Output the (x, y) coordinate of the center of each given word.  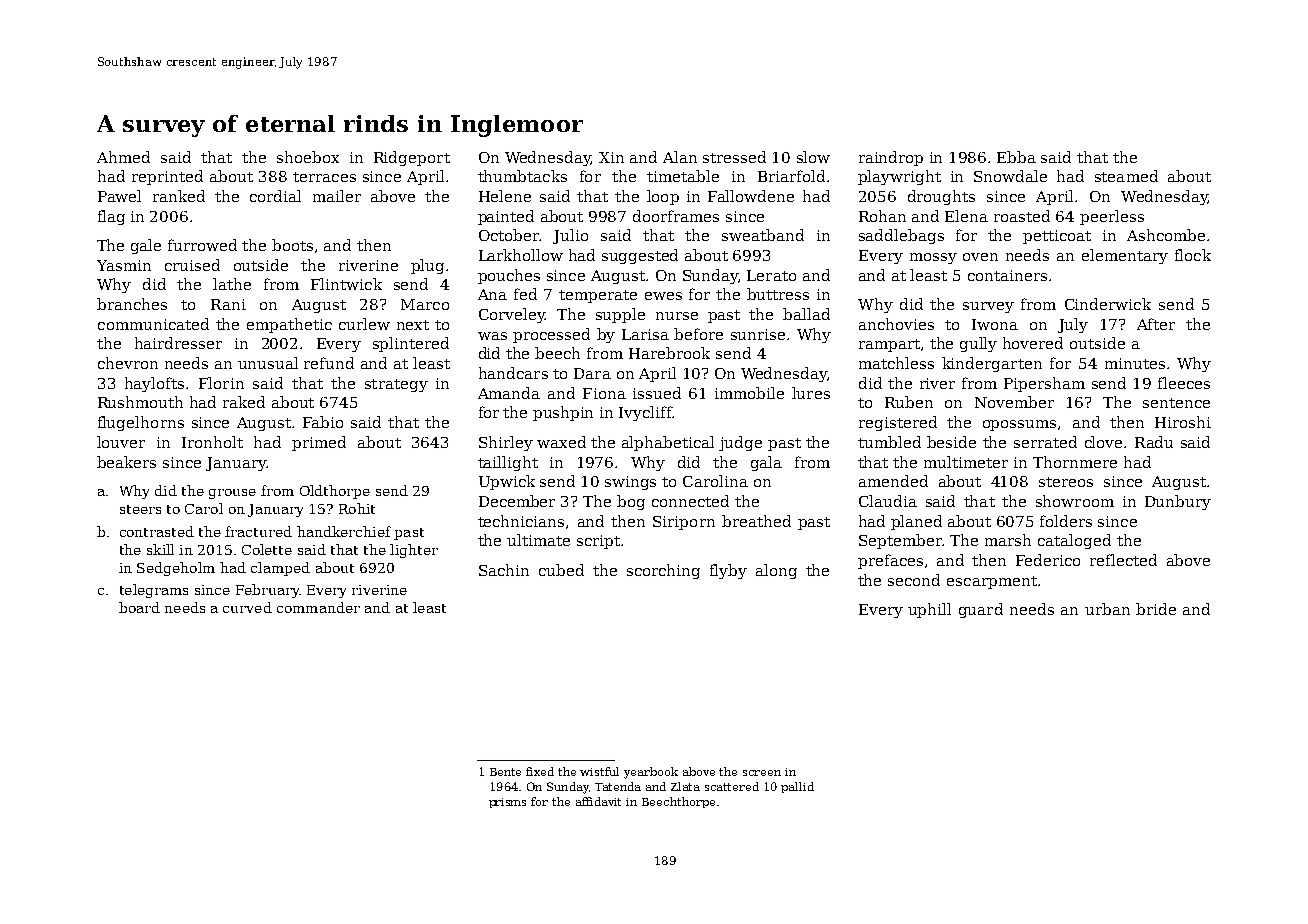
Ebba (1016, 157)
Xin (611, 157)
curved (247, 607)
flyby (728, 571)
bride (1156, 609)
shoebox (308, 157)
